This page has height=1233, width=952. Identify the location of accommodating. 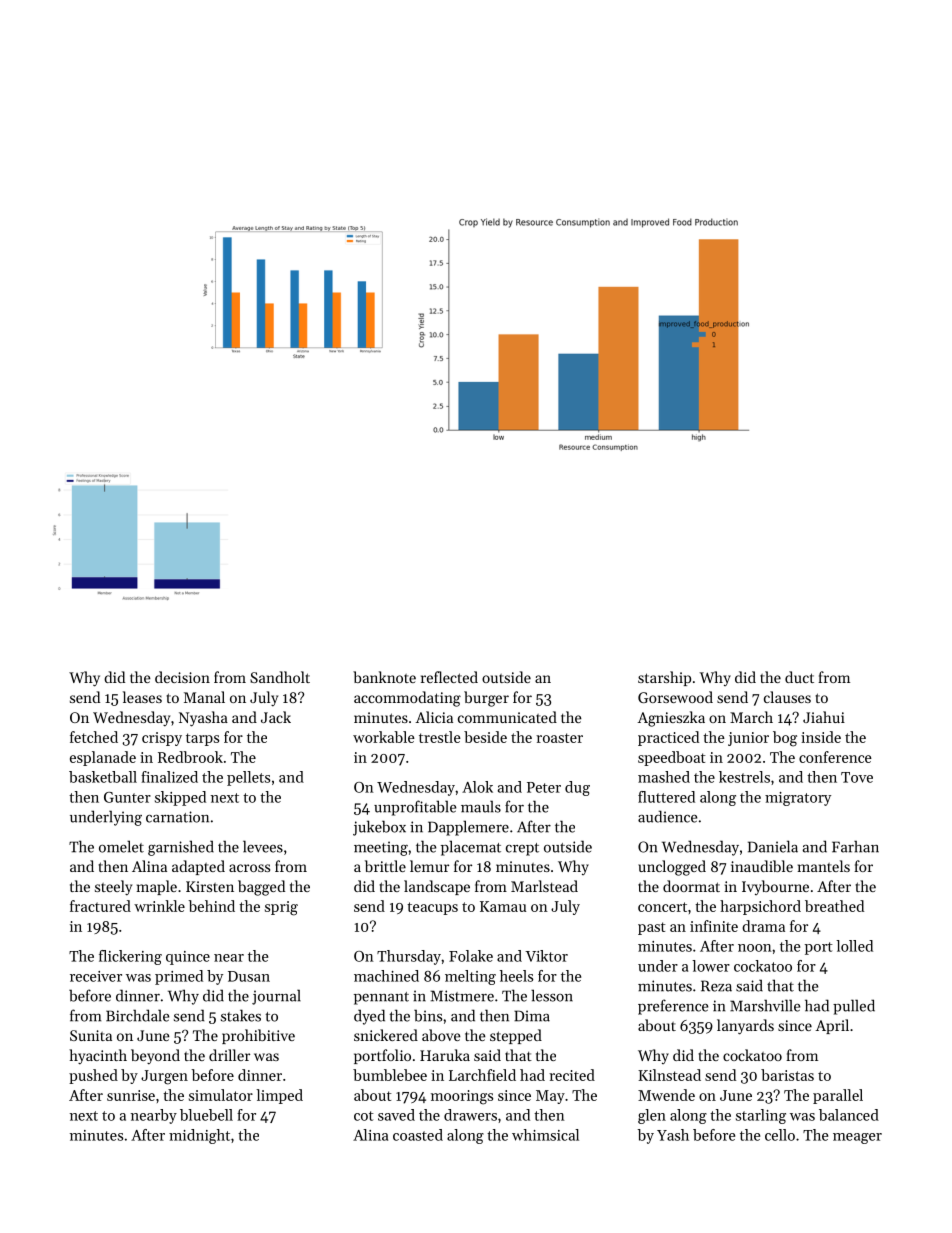
(407, 699).
